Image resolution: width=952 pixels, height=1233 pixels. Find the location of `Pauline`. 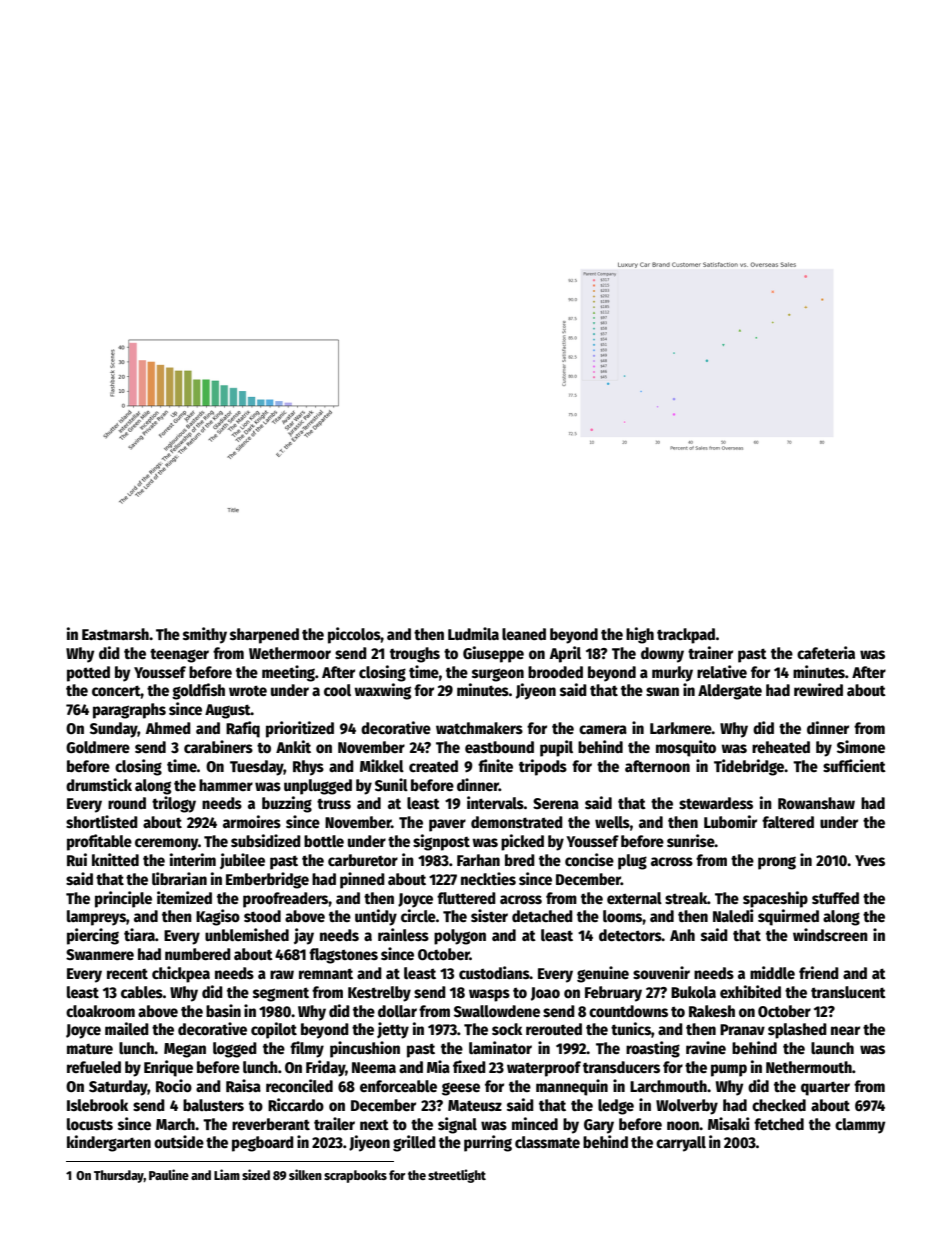

Pauline is located at coordinates (169, 1174).
